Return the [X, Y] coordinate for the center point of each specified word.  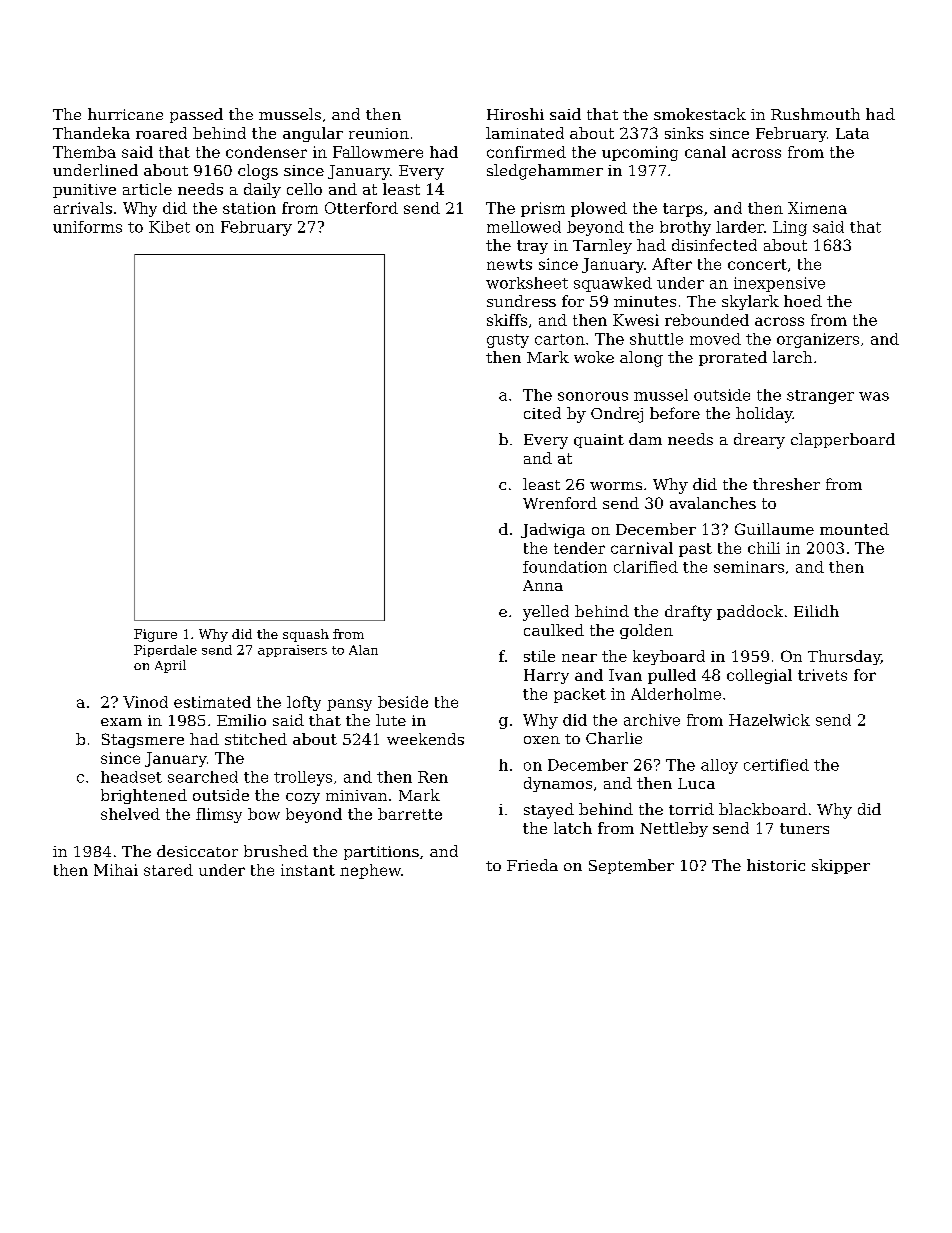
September [631, 866]
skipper [841, 866]
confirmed [526, 152]
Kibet [169, 227]
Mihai [116, 870]
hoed [803, 301]
